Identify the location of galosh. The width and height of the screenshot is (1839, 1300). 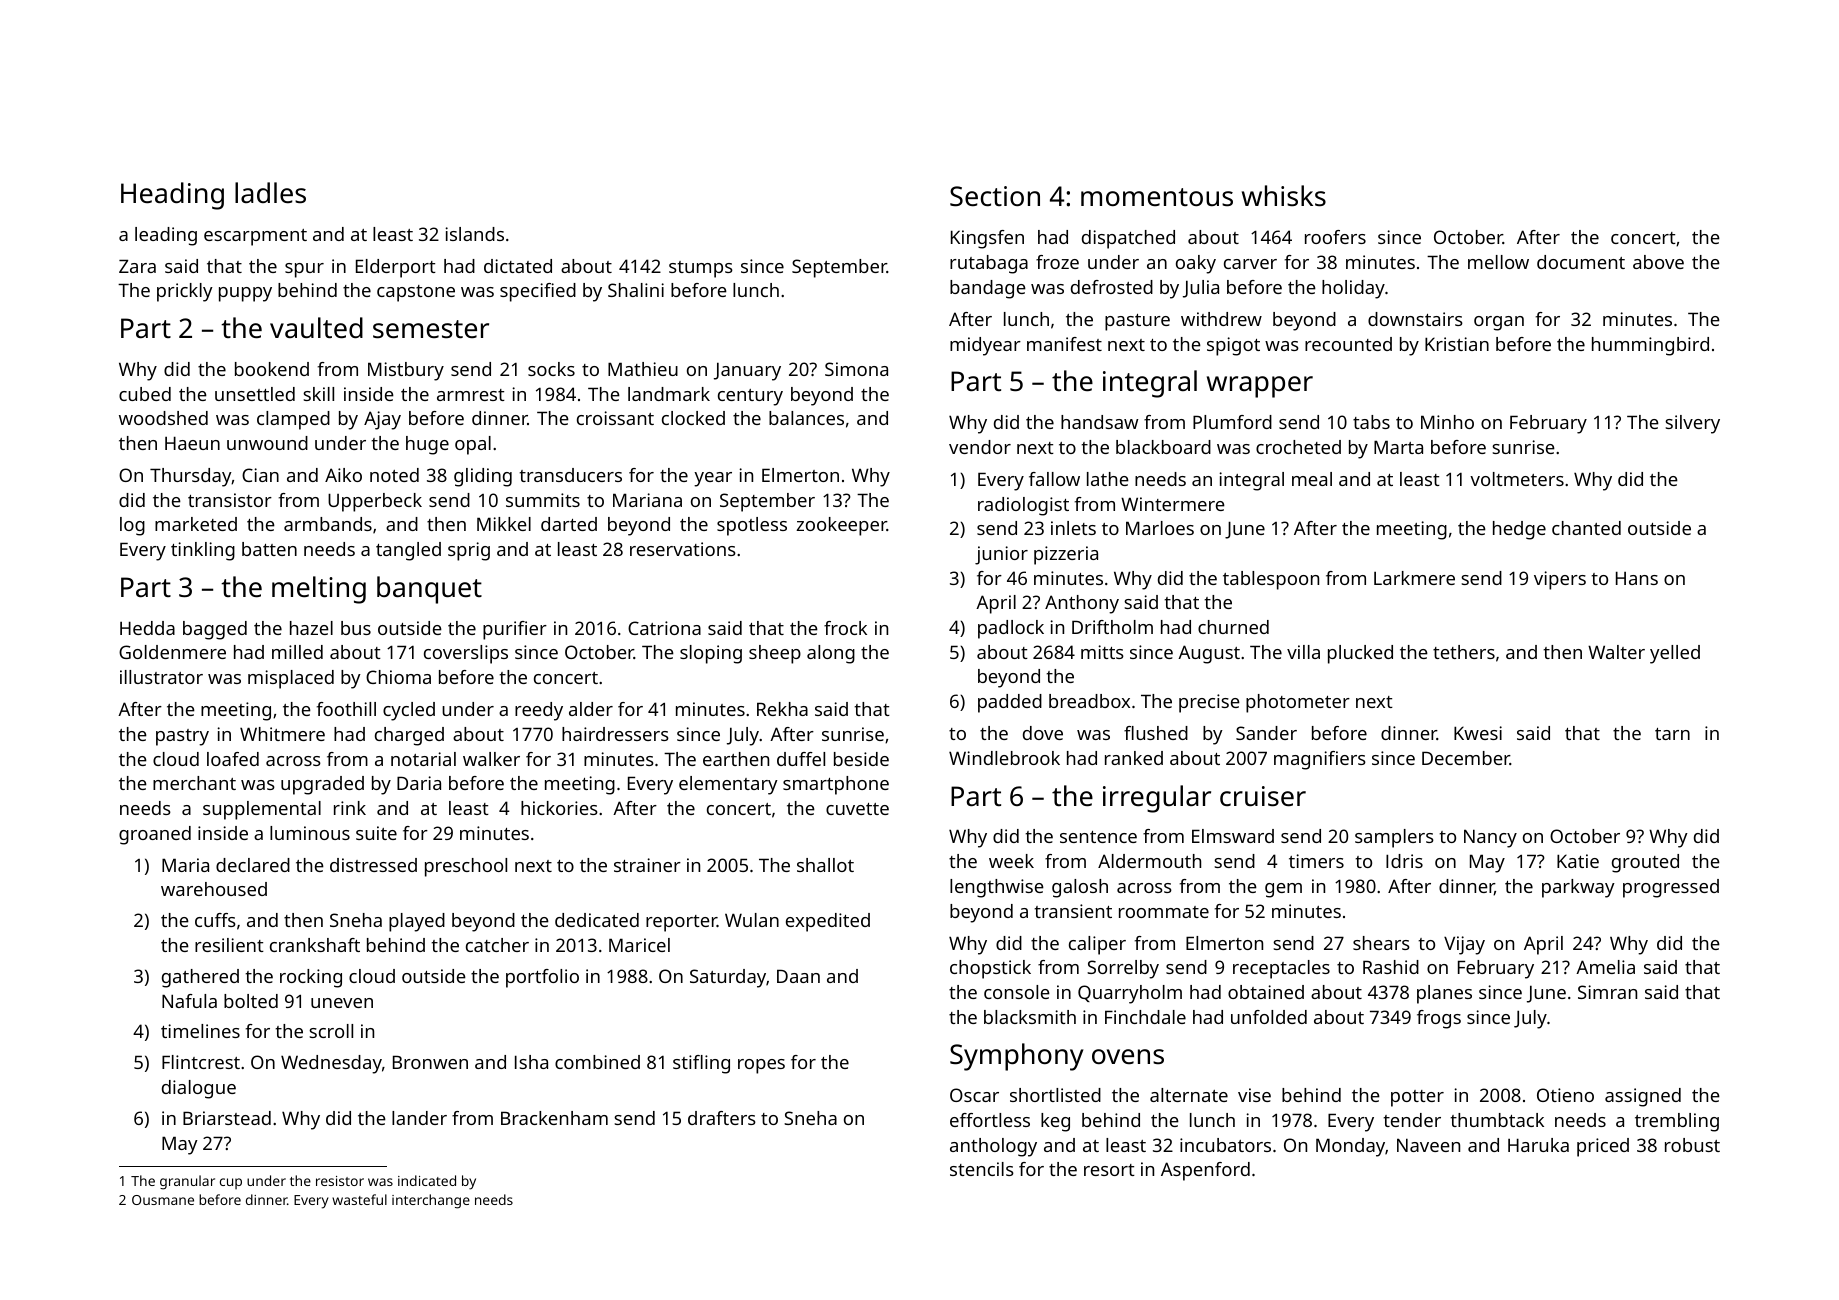
(1080, 888).
